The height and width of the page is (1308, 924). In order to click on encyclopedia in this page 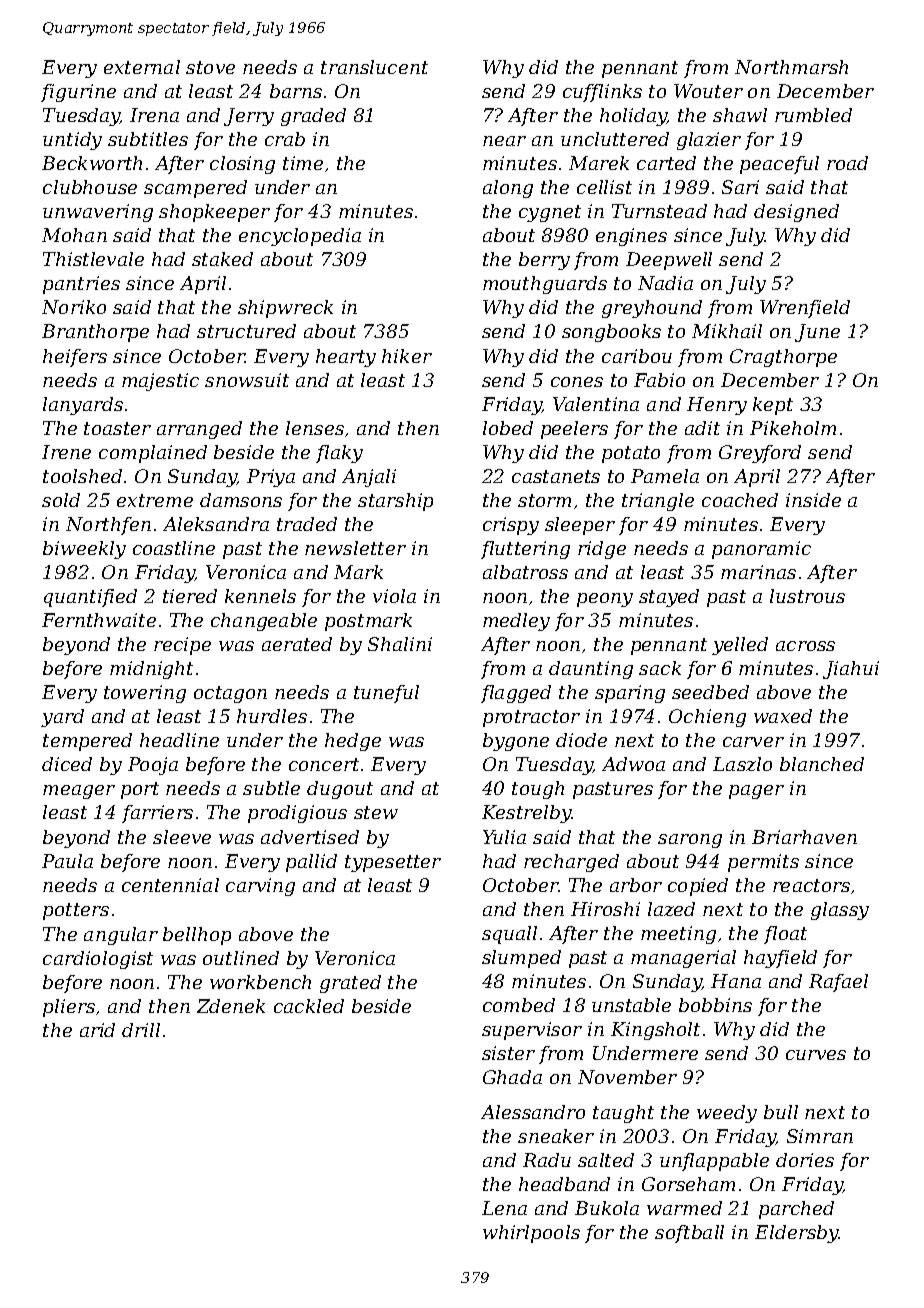, I will do `click(300, 237)`.
